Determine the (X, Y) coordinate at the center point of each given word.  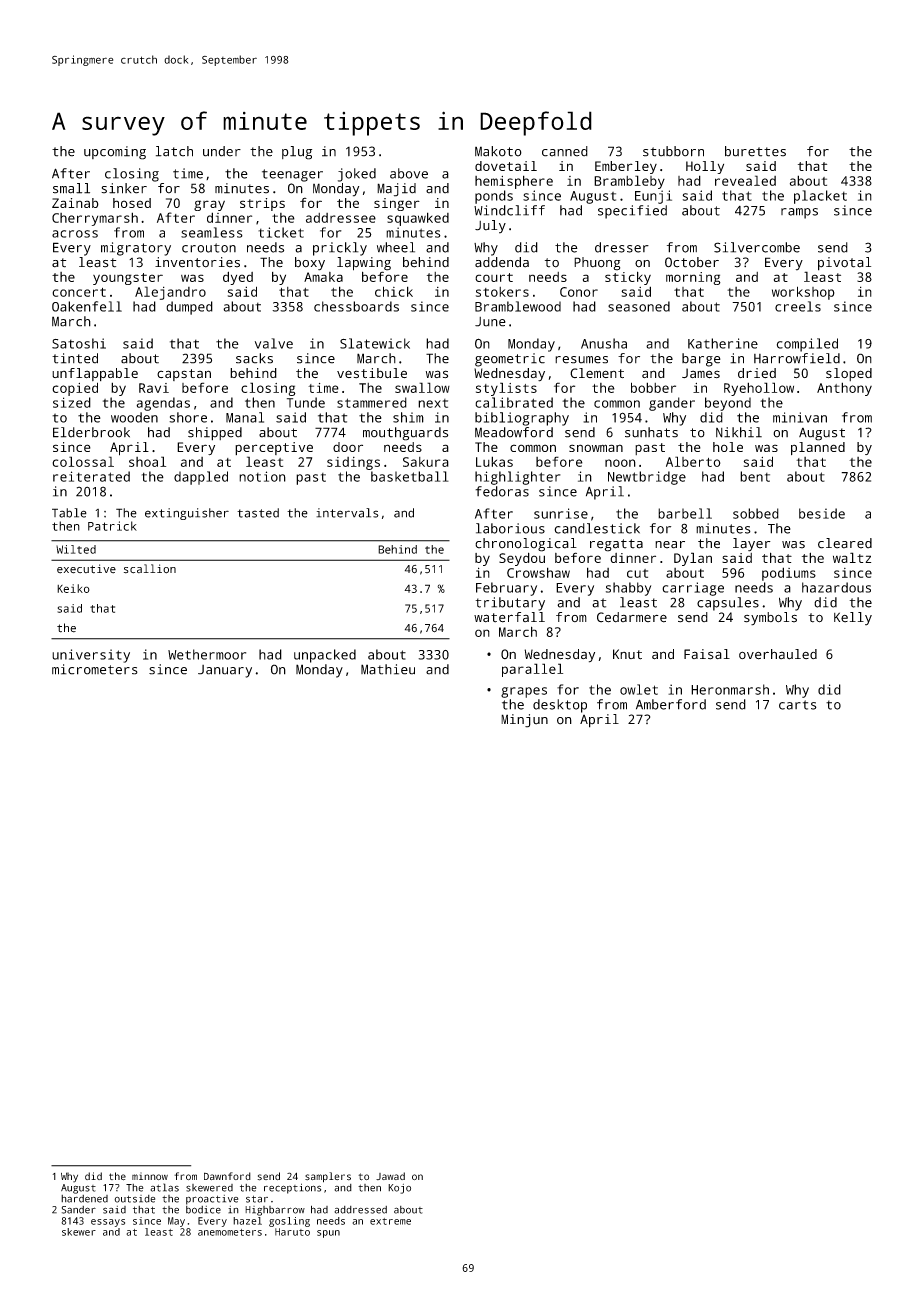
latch (174, 151)
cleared (845, 543)
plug (297, 153)
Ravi (154, 388)
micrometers (95, 669)
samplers (328, 1177)
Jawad (390, 1176)
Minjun (524, 721)
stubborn (673, 151)
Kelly (853, 619)
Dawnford (227, 1176)
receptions (292, 1188)
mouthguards (405, 434)
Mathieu (388, 669)
